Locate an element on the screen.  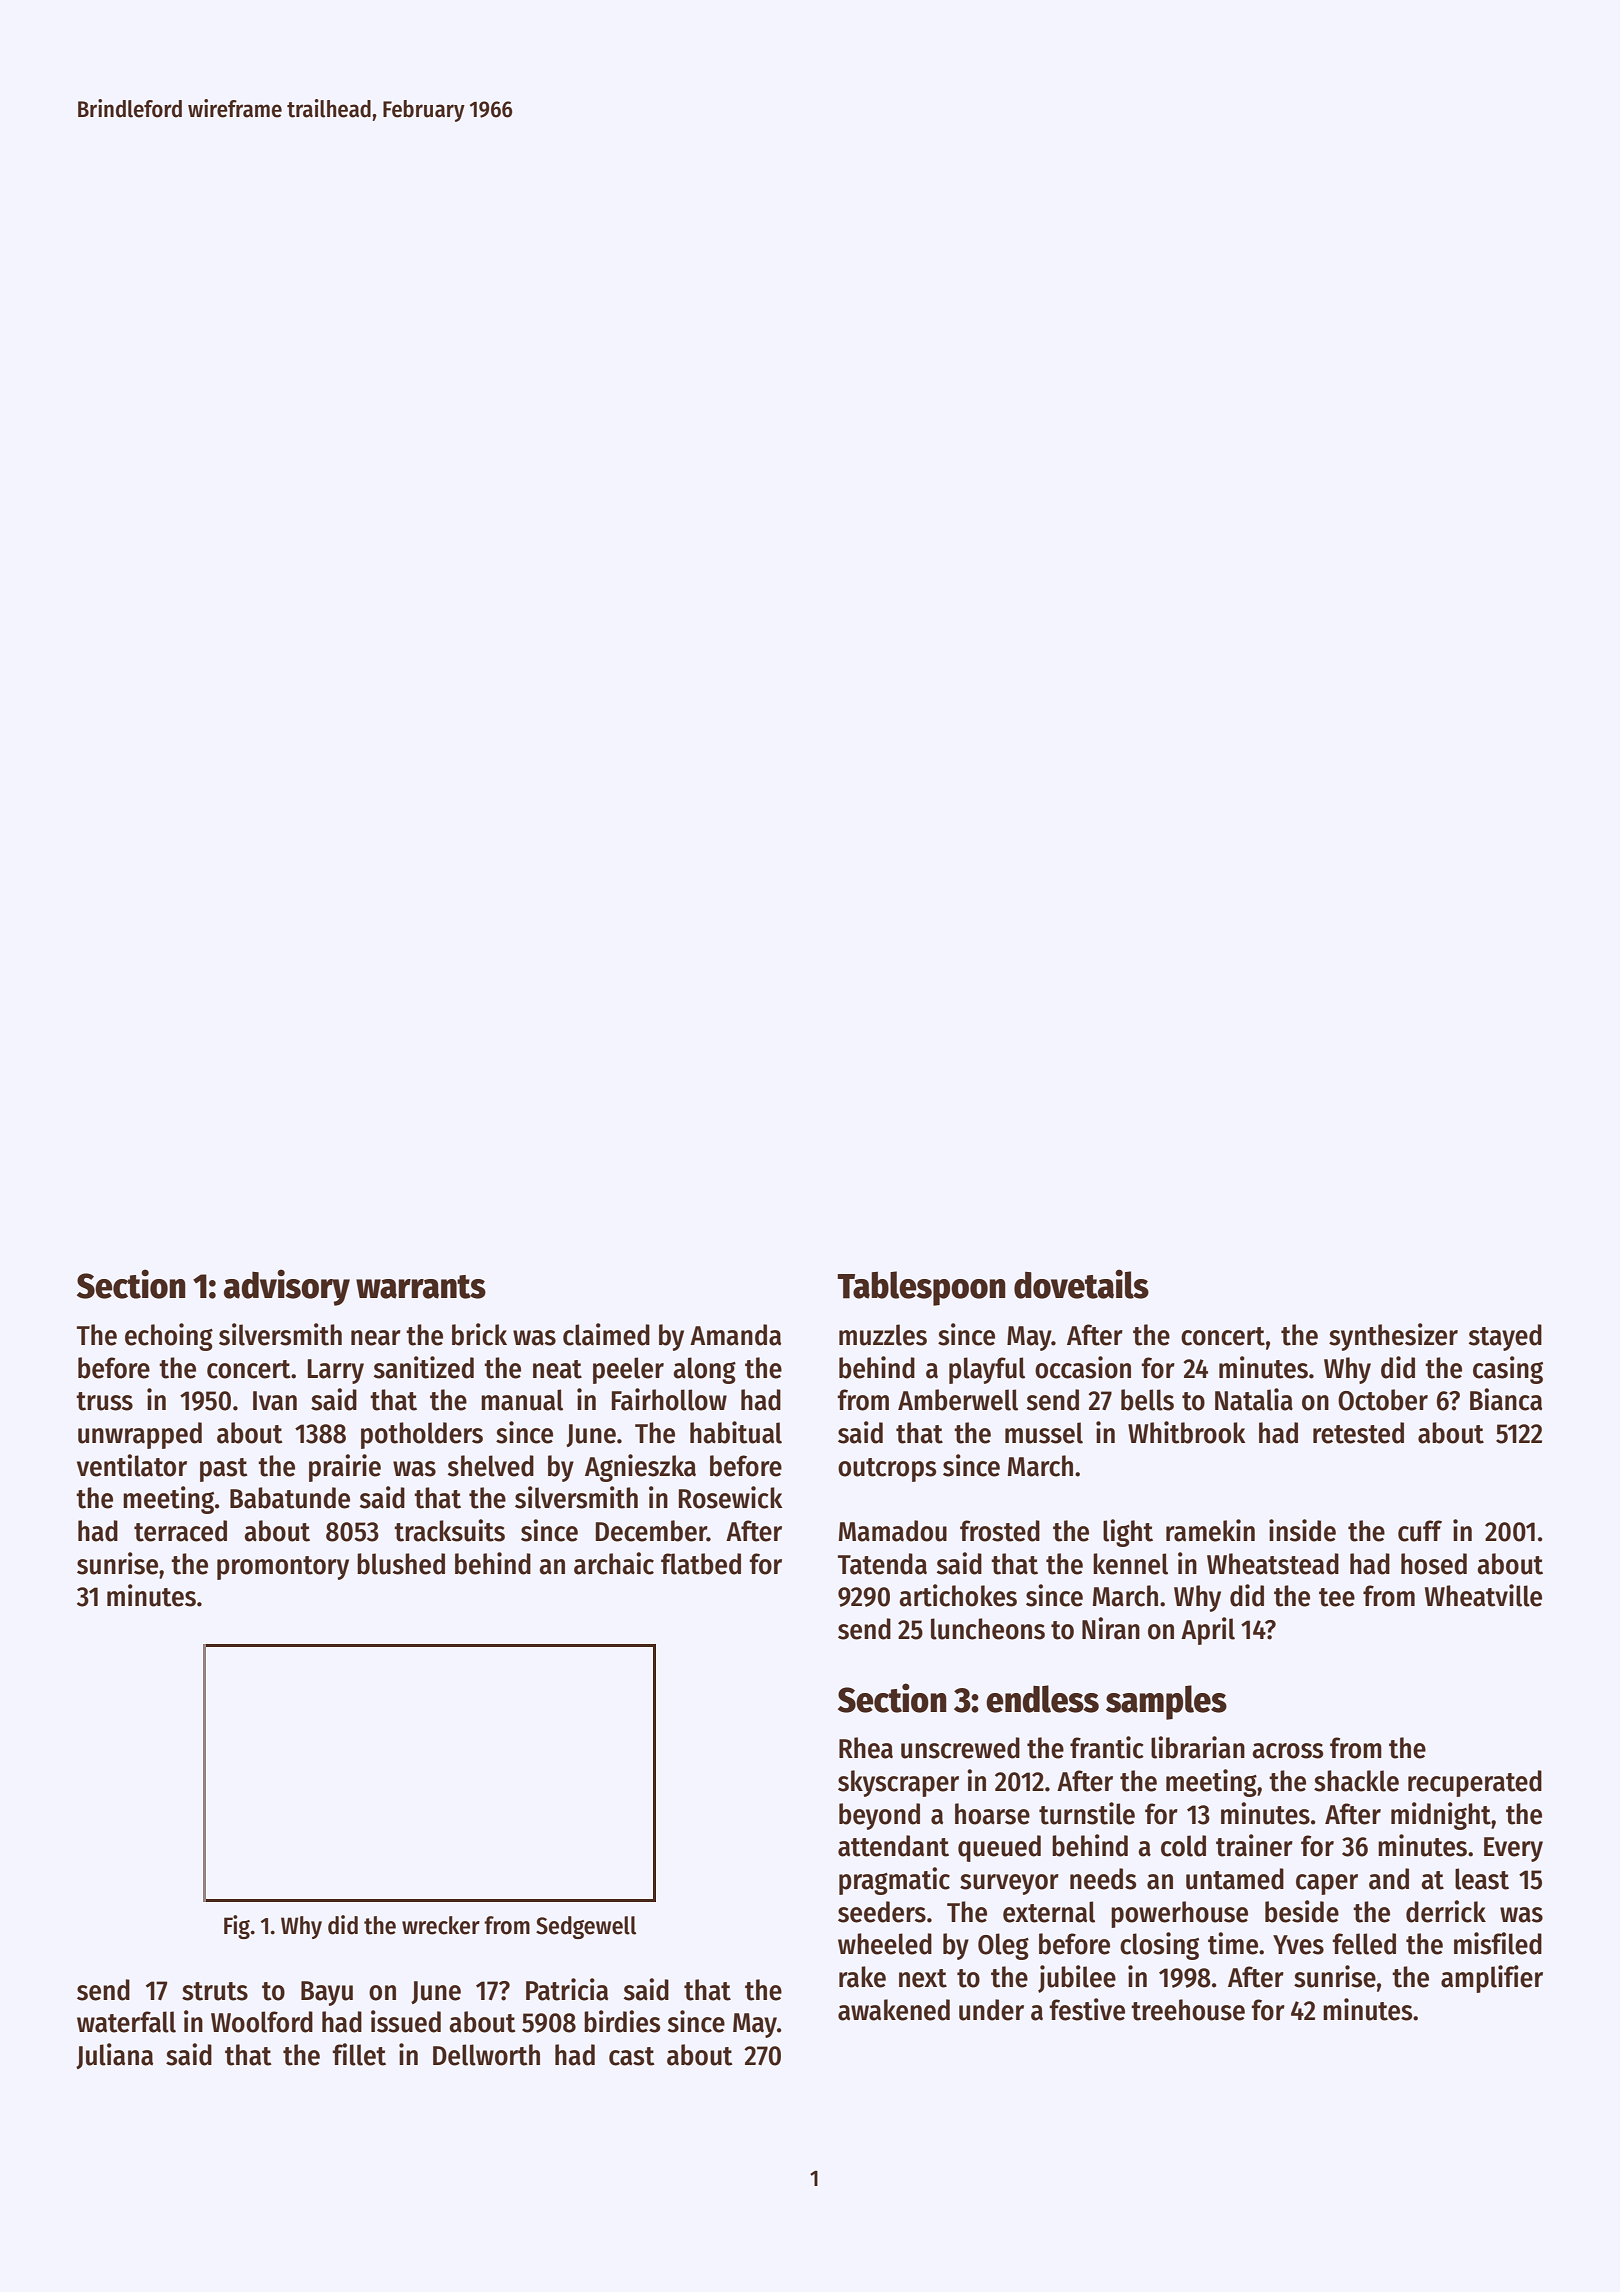
flatbed is located at coordinates (701, 1564).
